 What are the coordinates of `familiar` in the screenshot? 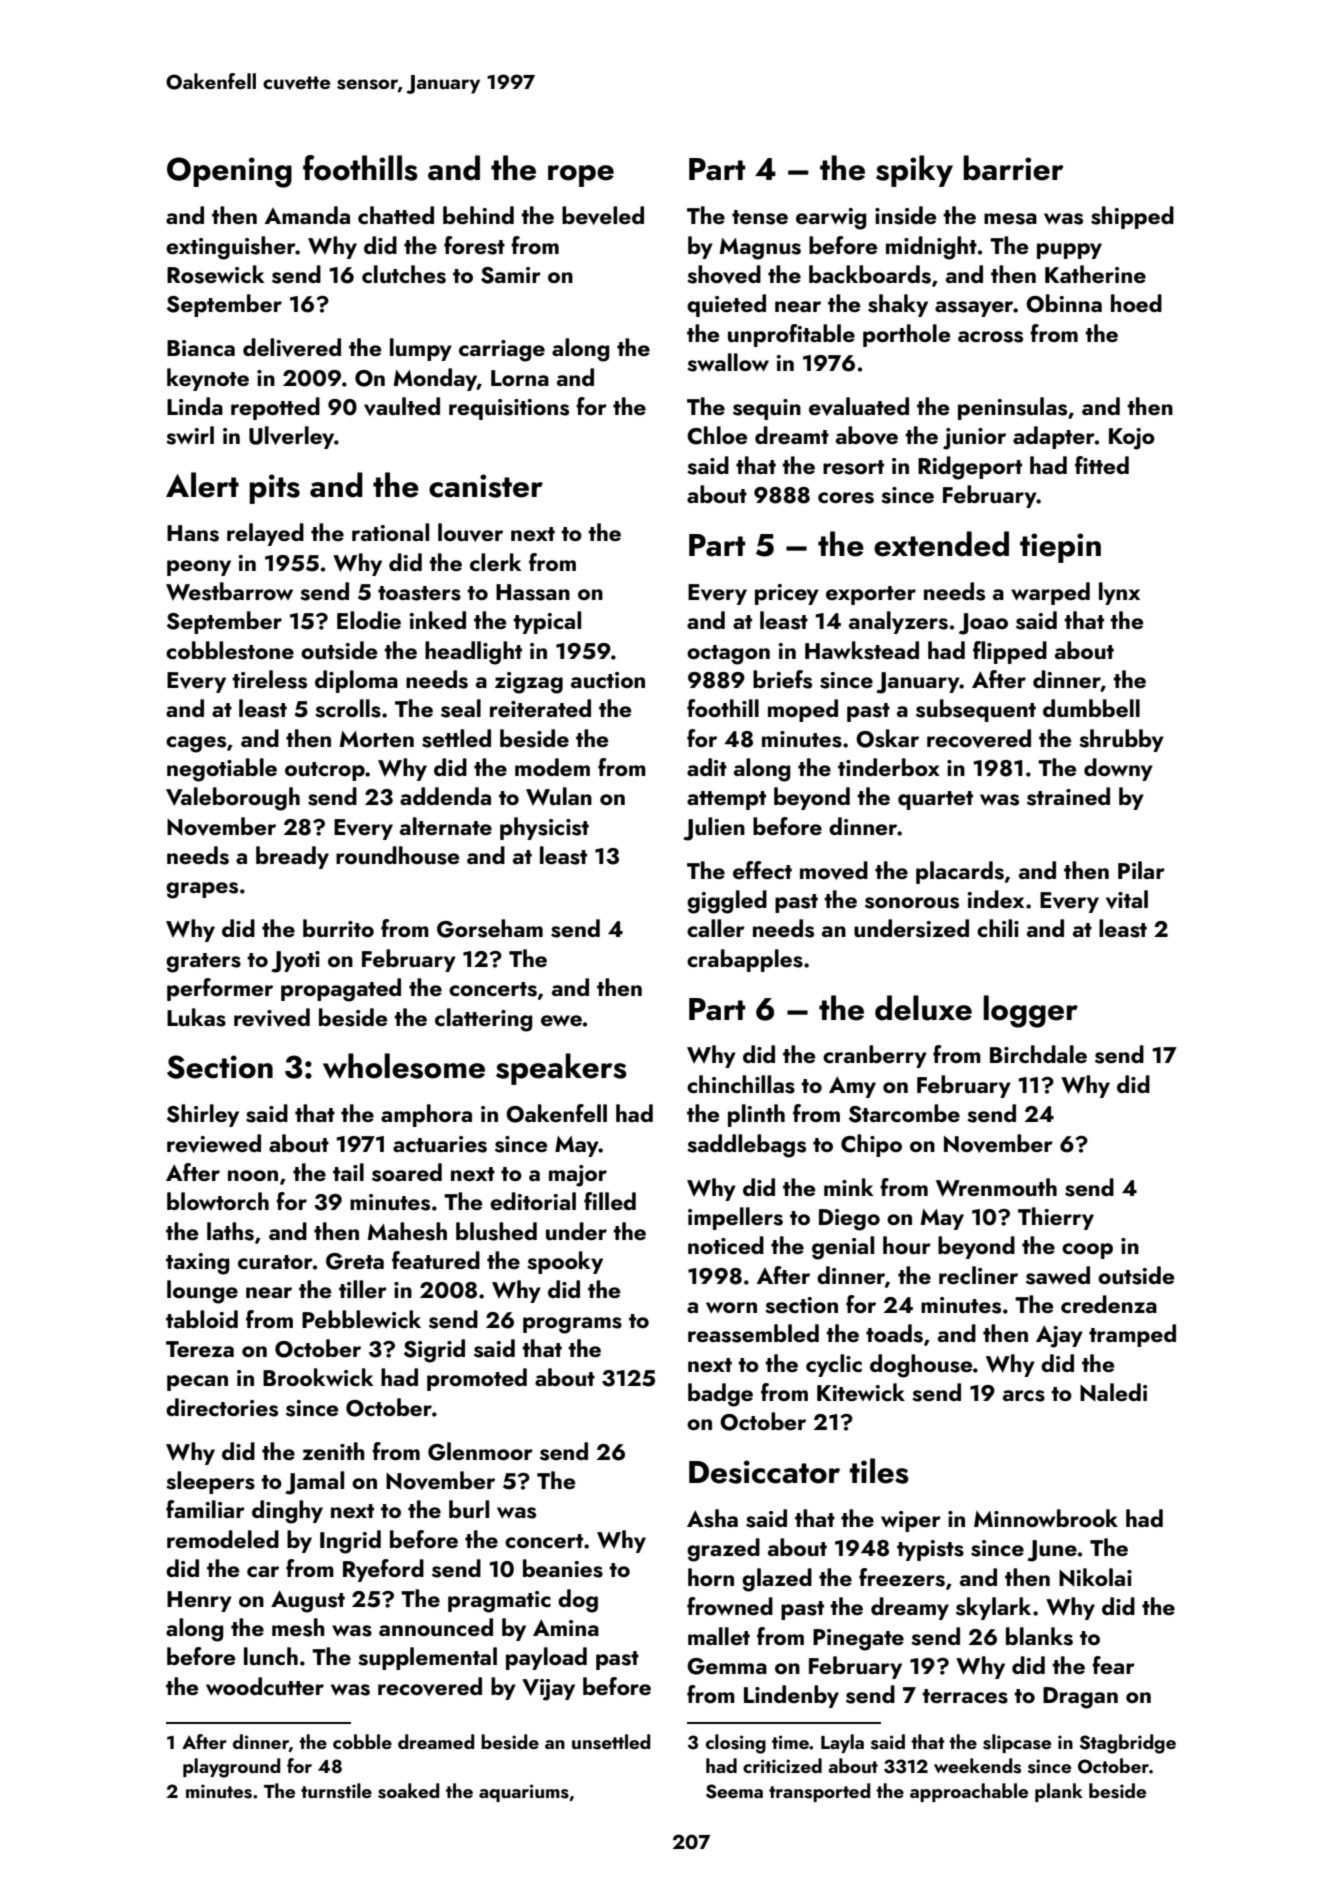 It's located at (205, 1509).
